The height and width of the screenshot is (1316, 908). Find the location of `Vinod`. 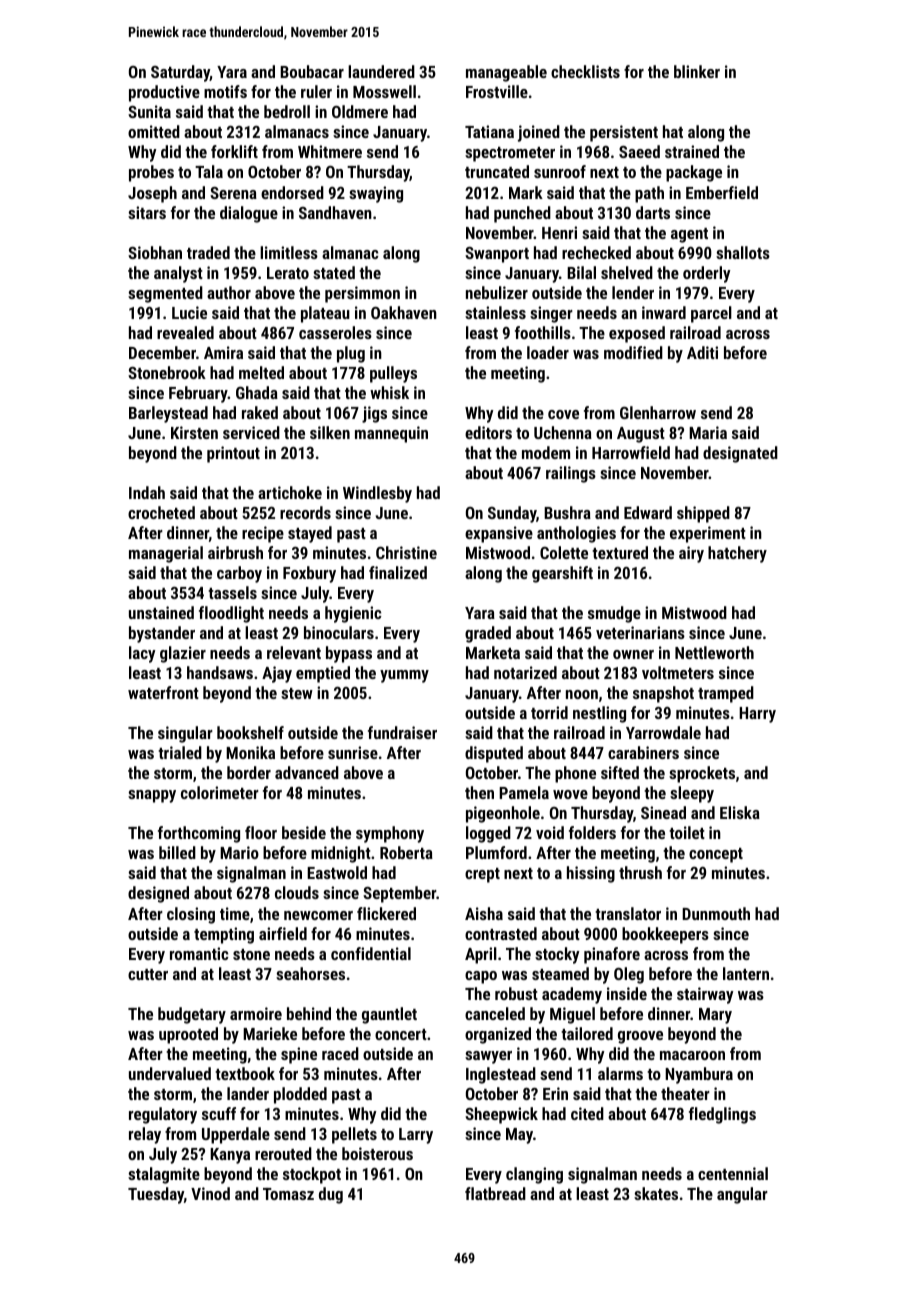

Vinod is located at coordinates (210, 1193).
